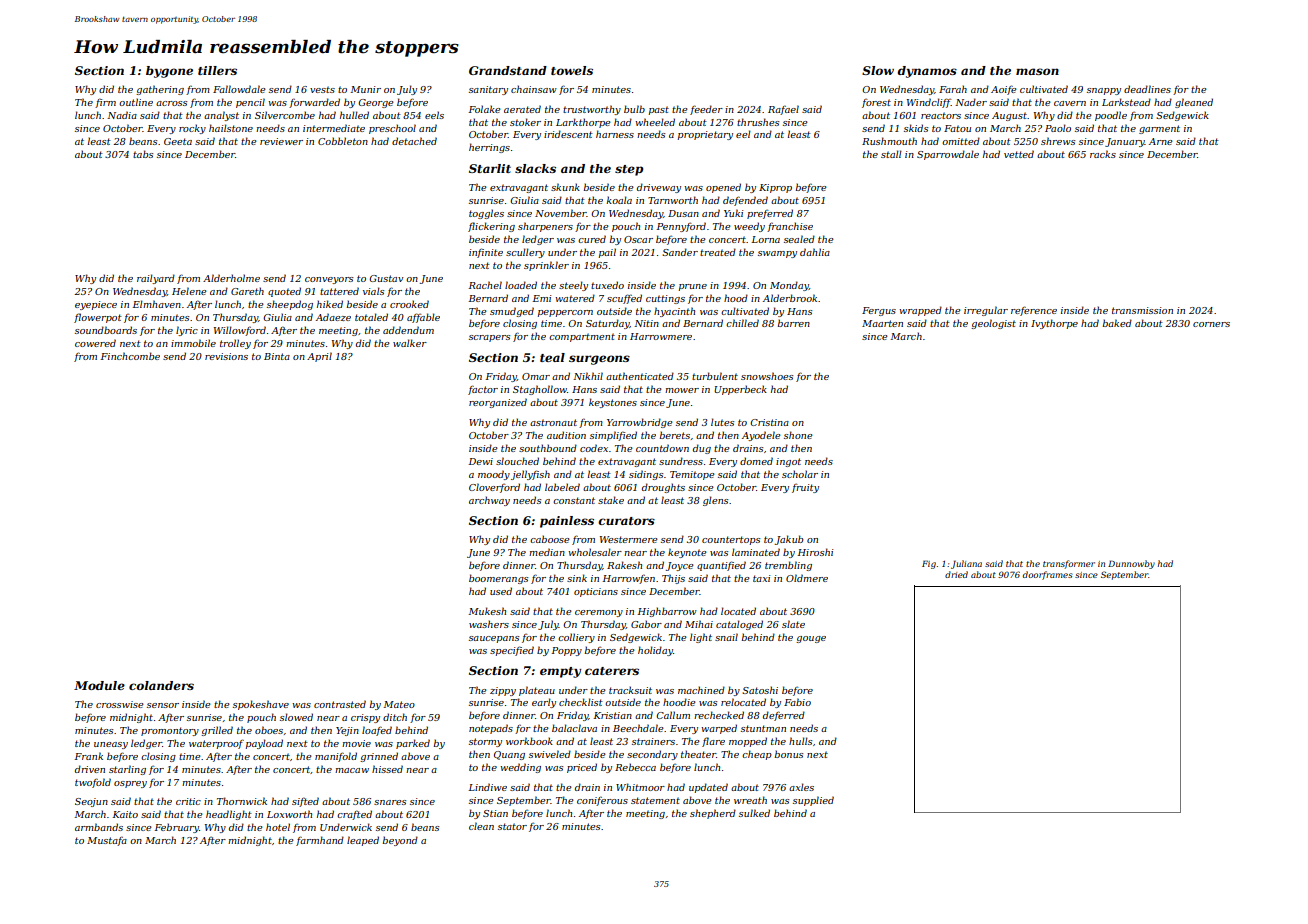  What do you see at coordinates (800, 474) in the screenshot?
I see `scholar` at bounding box center [800, 474].
